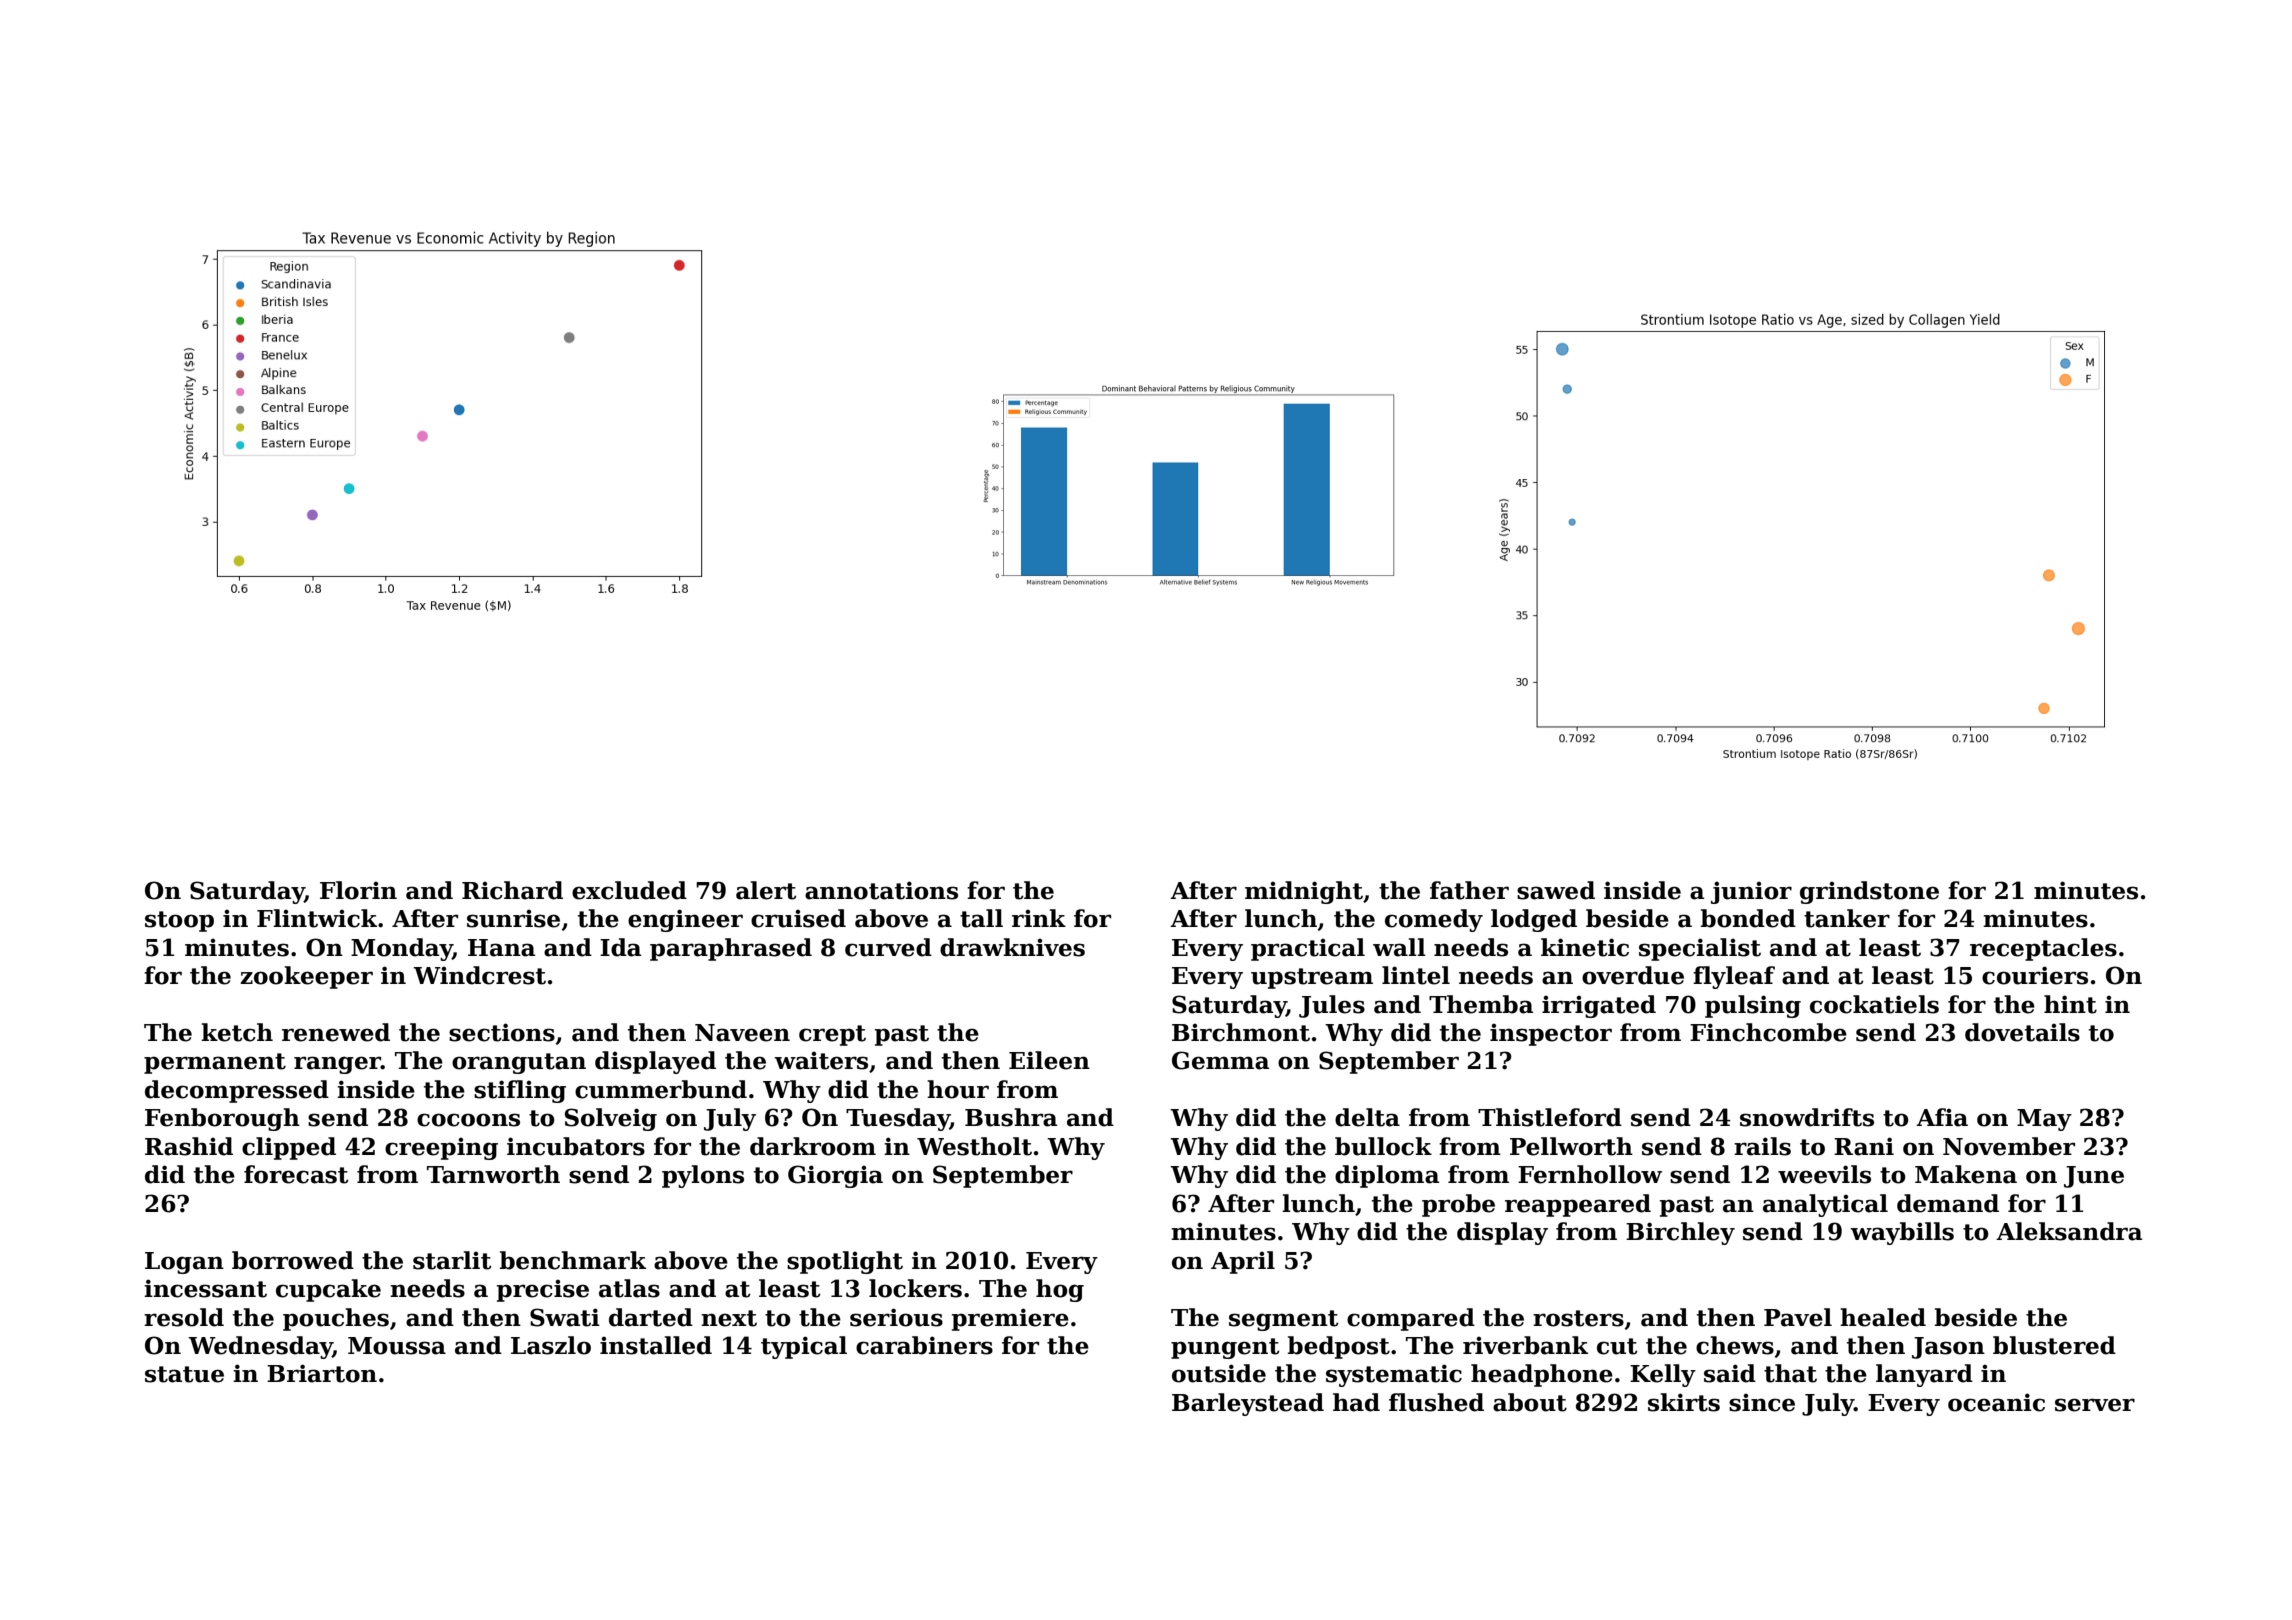 This screenshot has width=2292, height=1620. What do you see at coordinates (237, 1091) in the screenshot?
I see `decompressed` at bounding box center [237, 1091].
